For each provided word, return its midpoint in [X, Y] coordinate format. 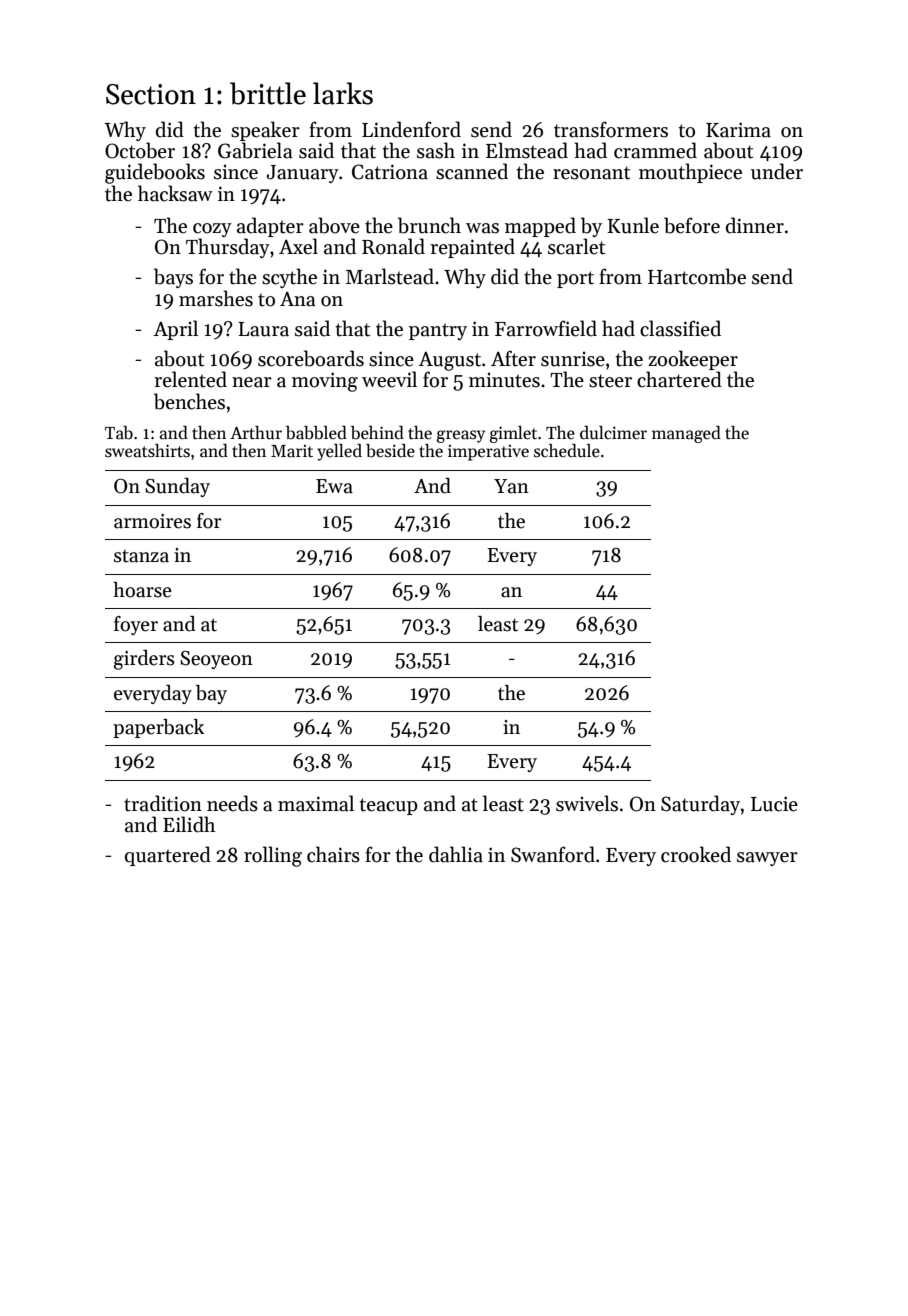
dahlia [456, 854]
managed [686, 434]
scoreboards [311, 358]
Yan [511, 486]
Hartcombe [697, 276]
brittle [268, 93]
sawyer [767, 859]
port [575, 279]
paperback [158, 728]
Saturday [700, 805]
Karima [738, 130]
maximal [316, 803]
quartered [168, 856]
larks [343, 93]
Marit [292, 451]
